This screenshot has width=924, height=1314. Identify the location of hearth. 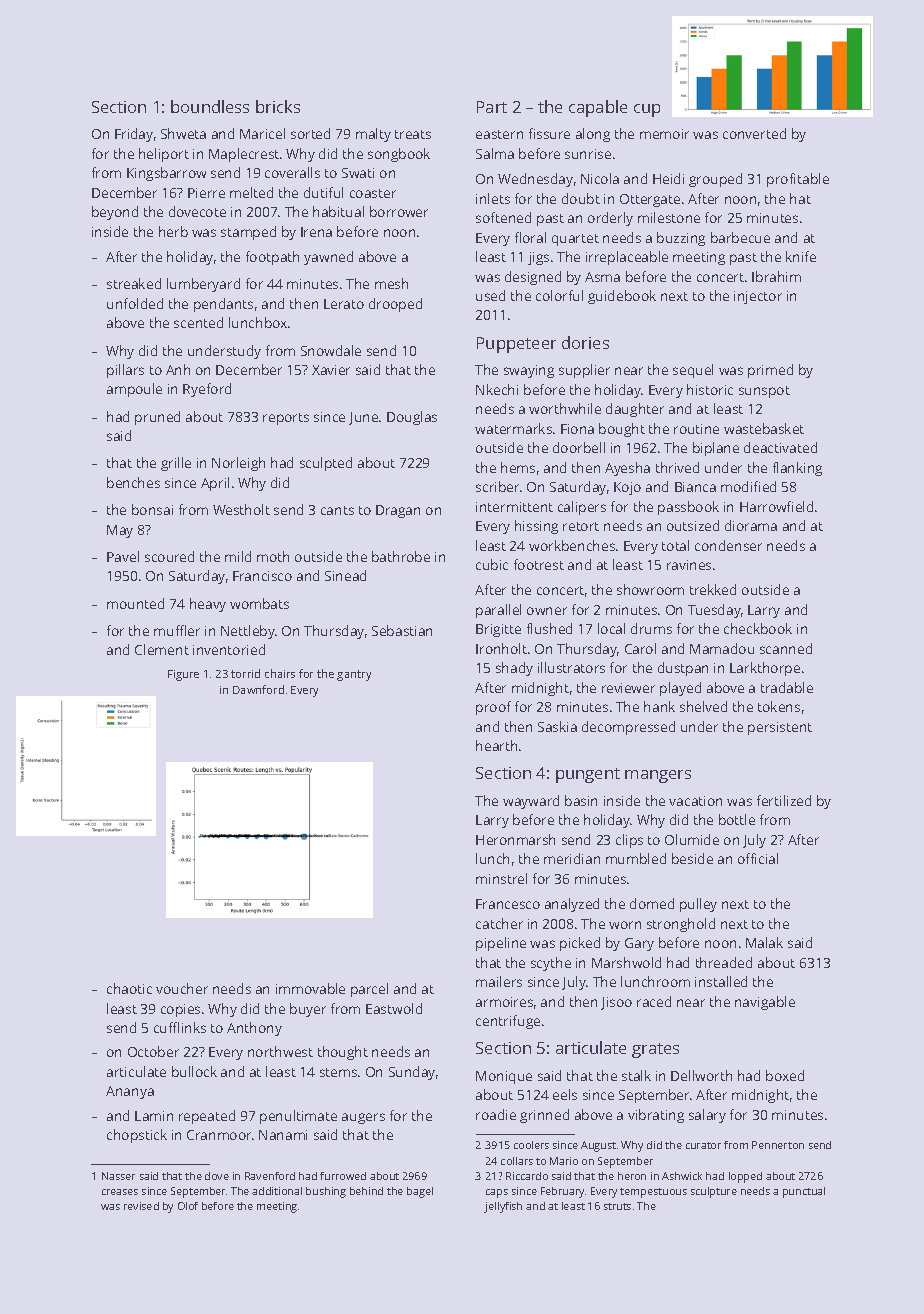
(496, 745).
